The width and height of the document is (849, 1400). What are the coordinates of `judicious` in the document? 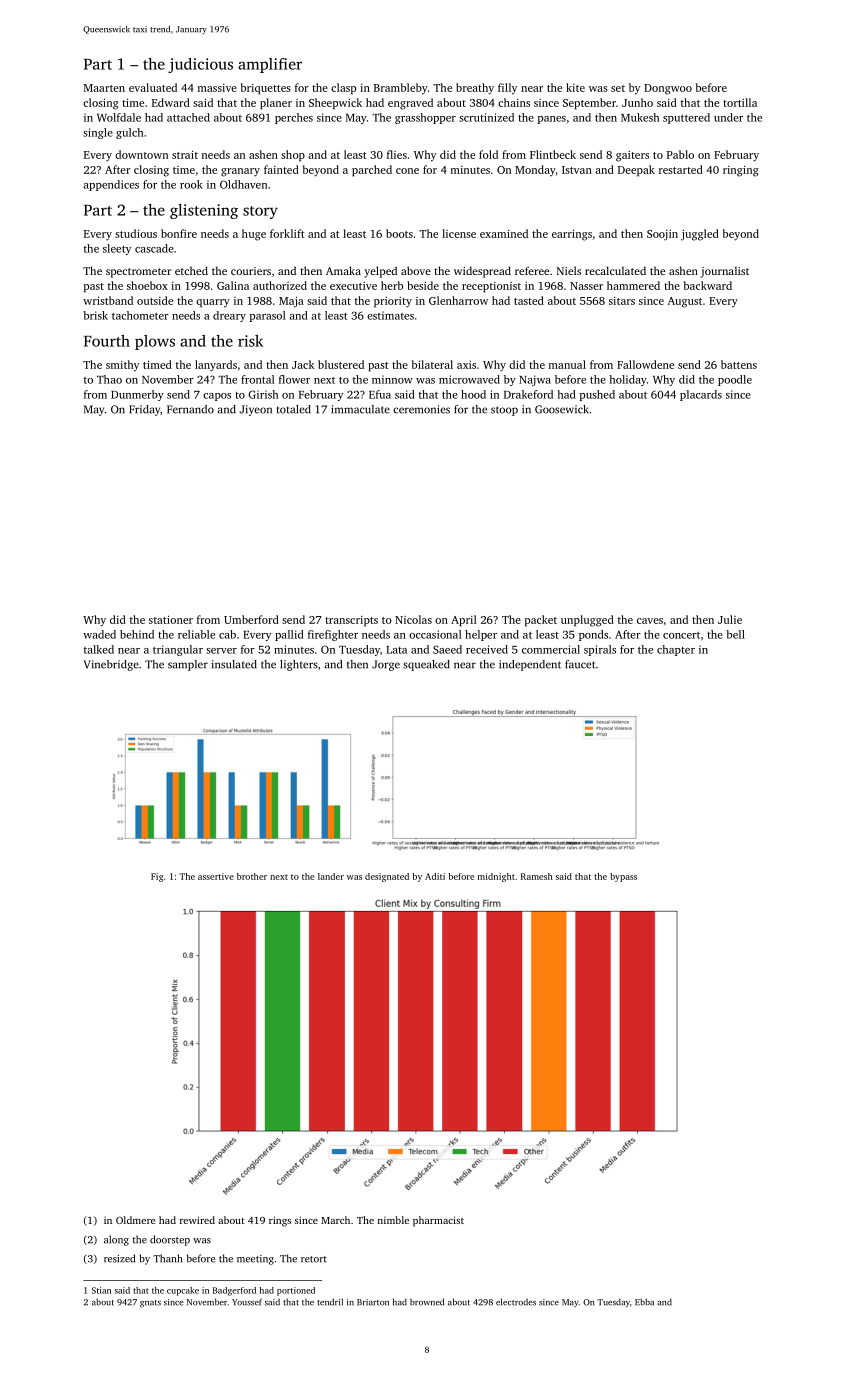 It's located at (200, 65).
